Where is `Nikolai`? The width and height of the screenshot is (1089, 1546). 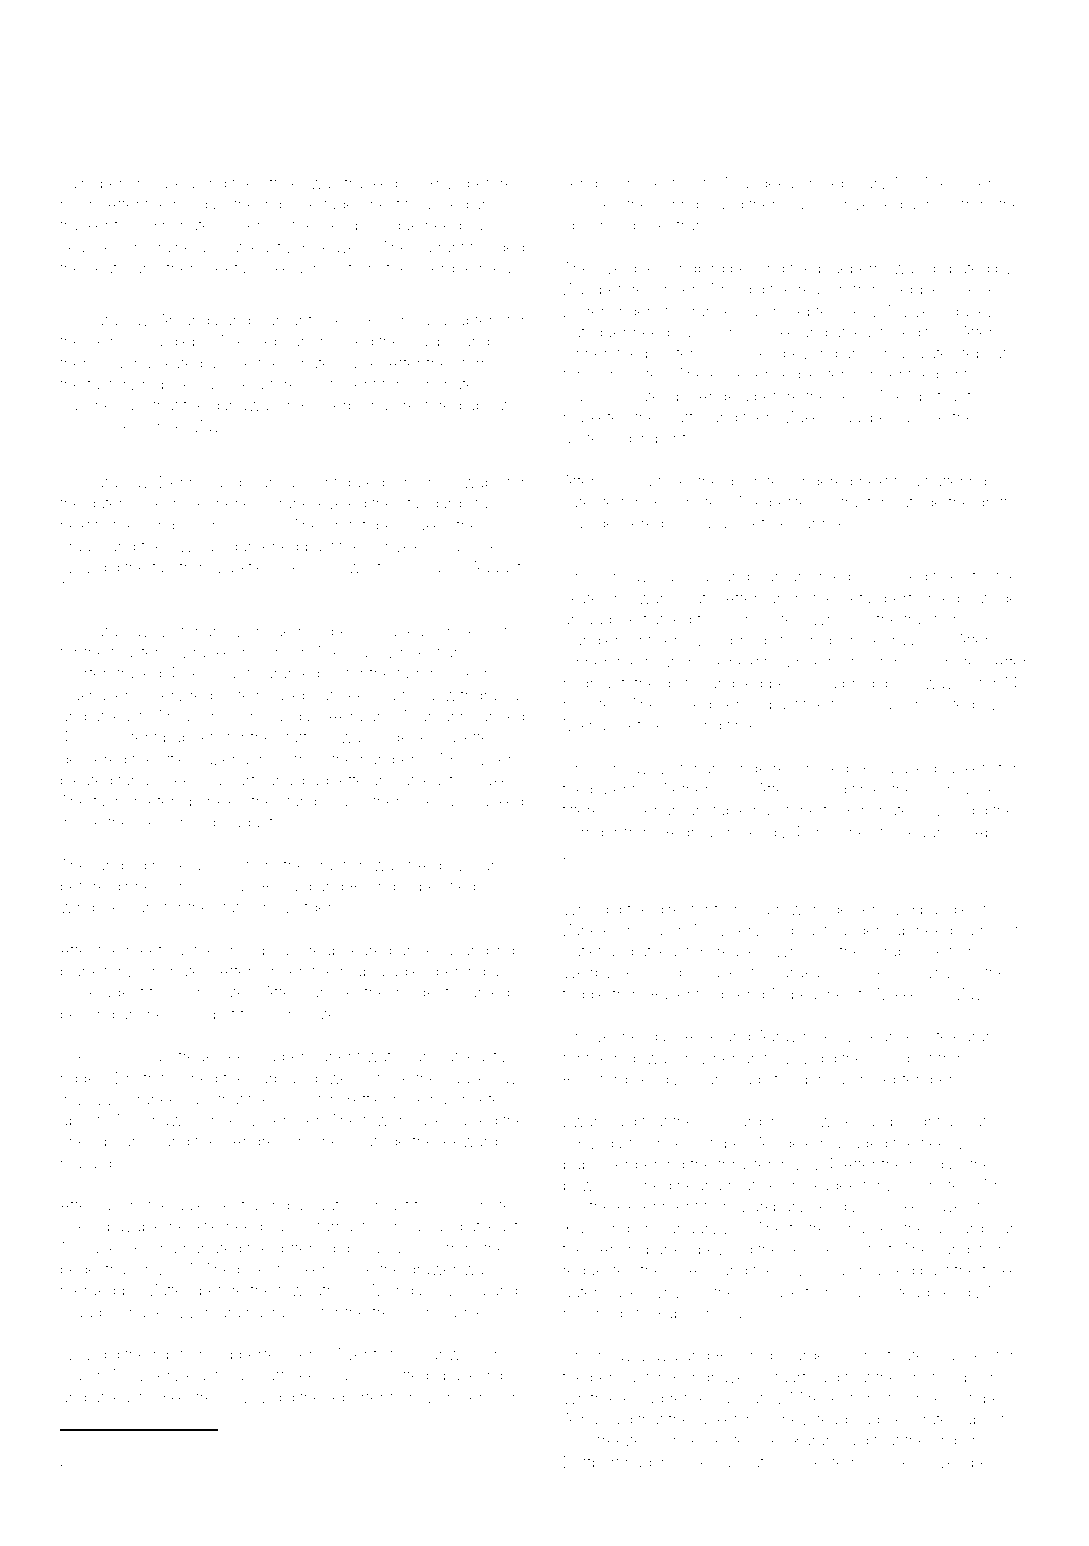
Nikolai is located at coordinates (434, 801).
